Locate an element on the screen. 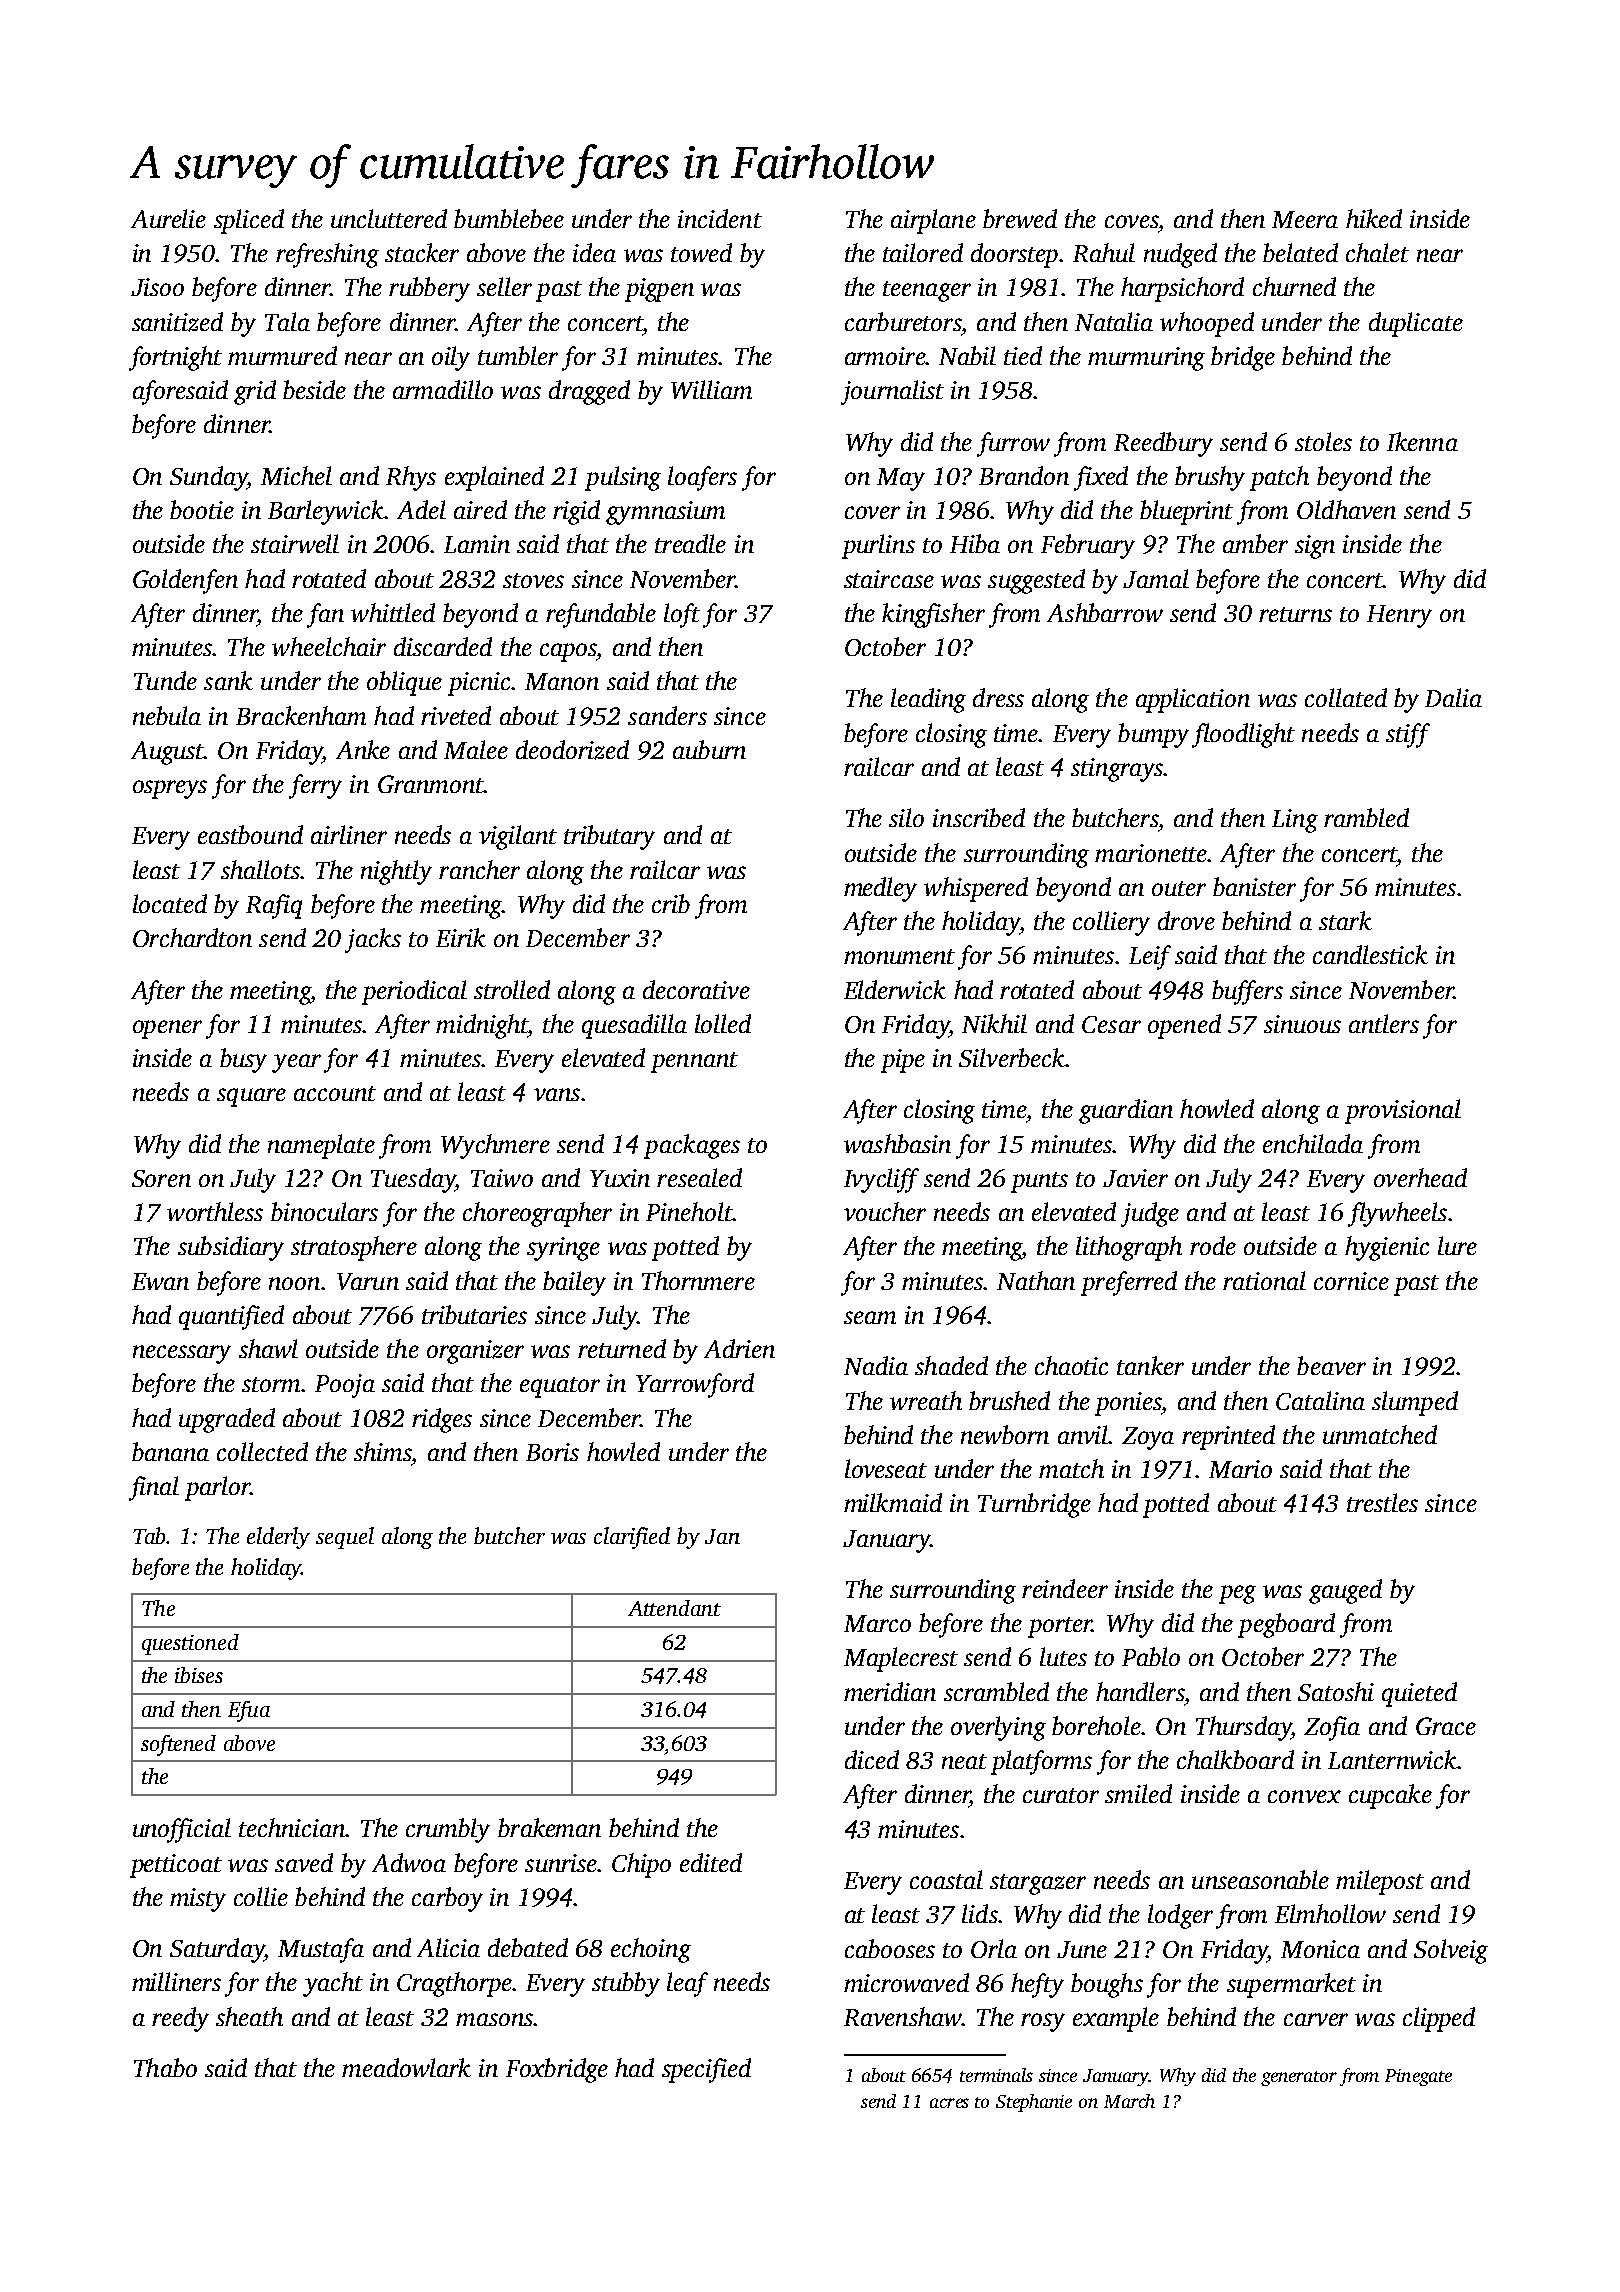 The height and width of the screenshot is (2292, 1620). Ling is located at coordinates (1295, 821).
